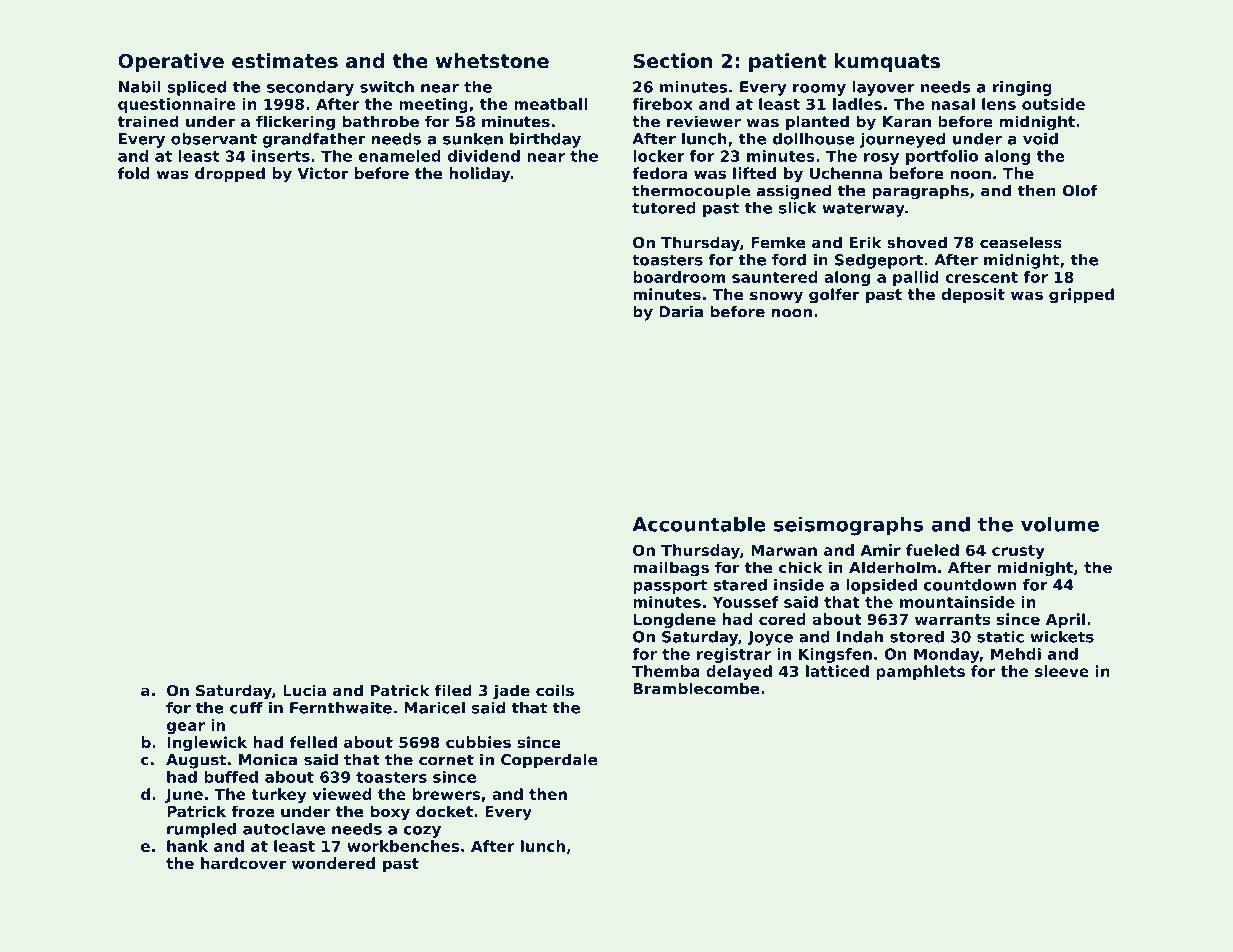  What do you see at coordinates (285, 61) in the document?
I see `estimates` at bounding box center [285, 61].
